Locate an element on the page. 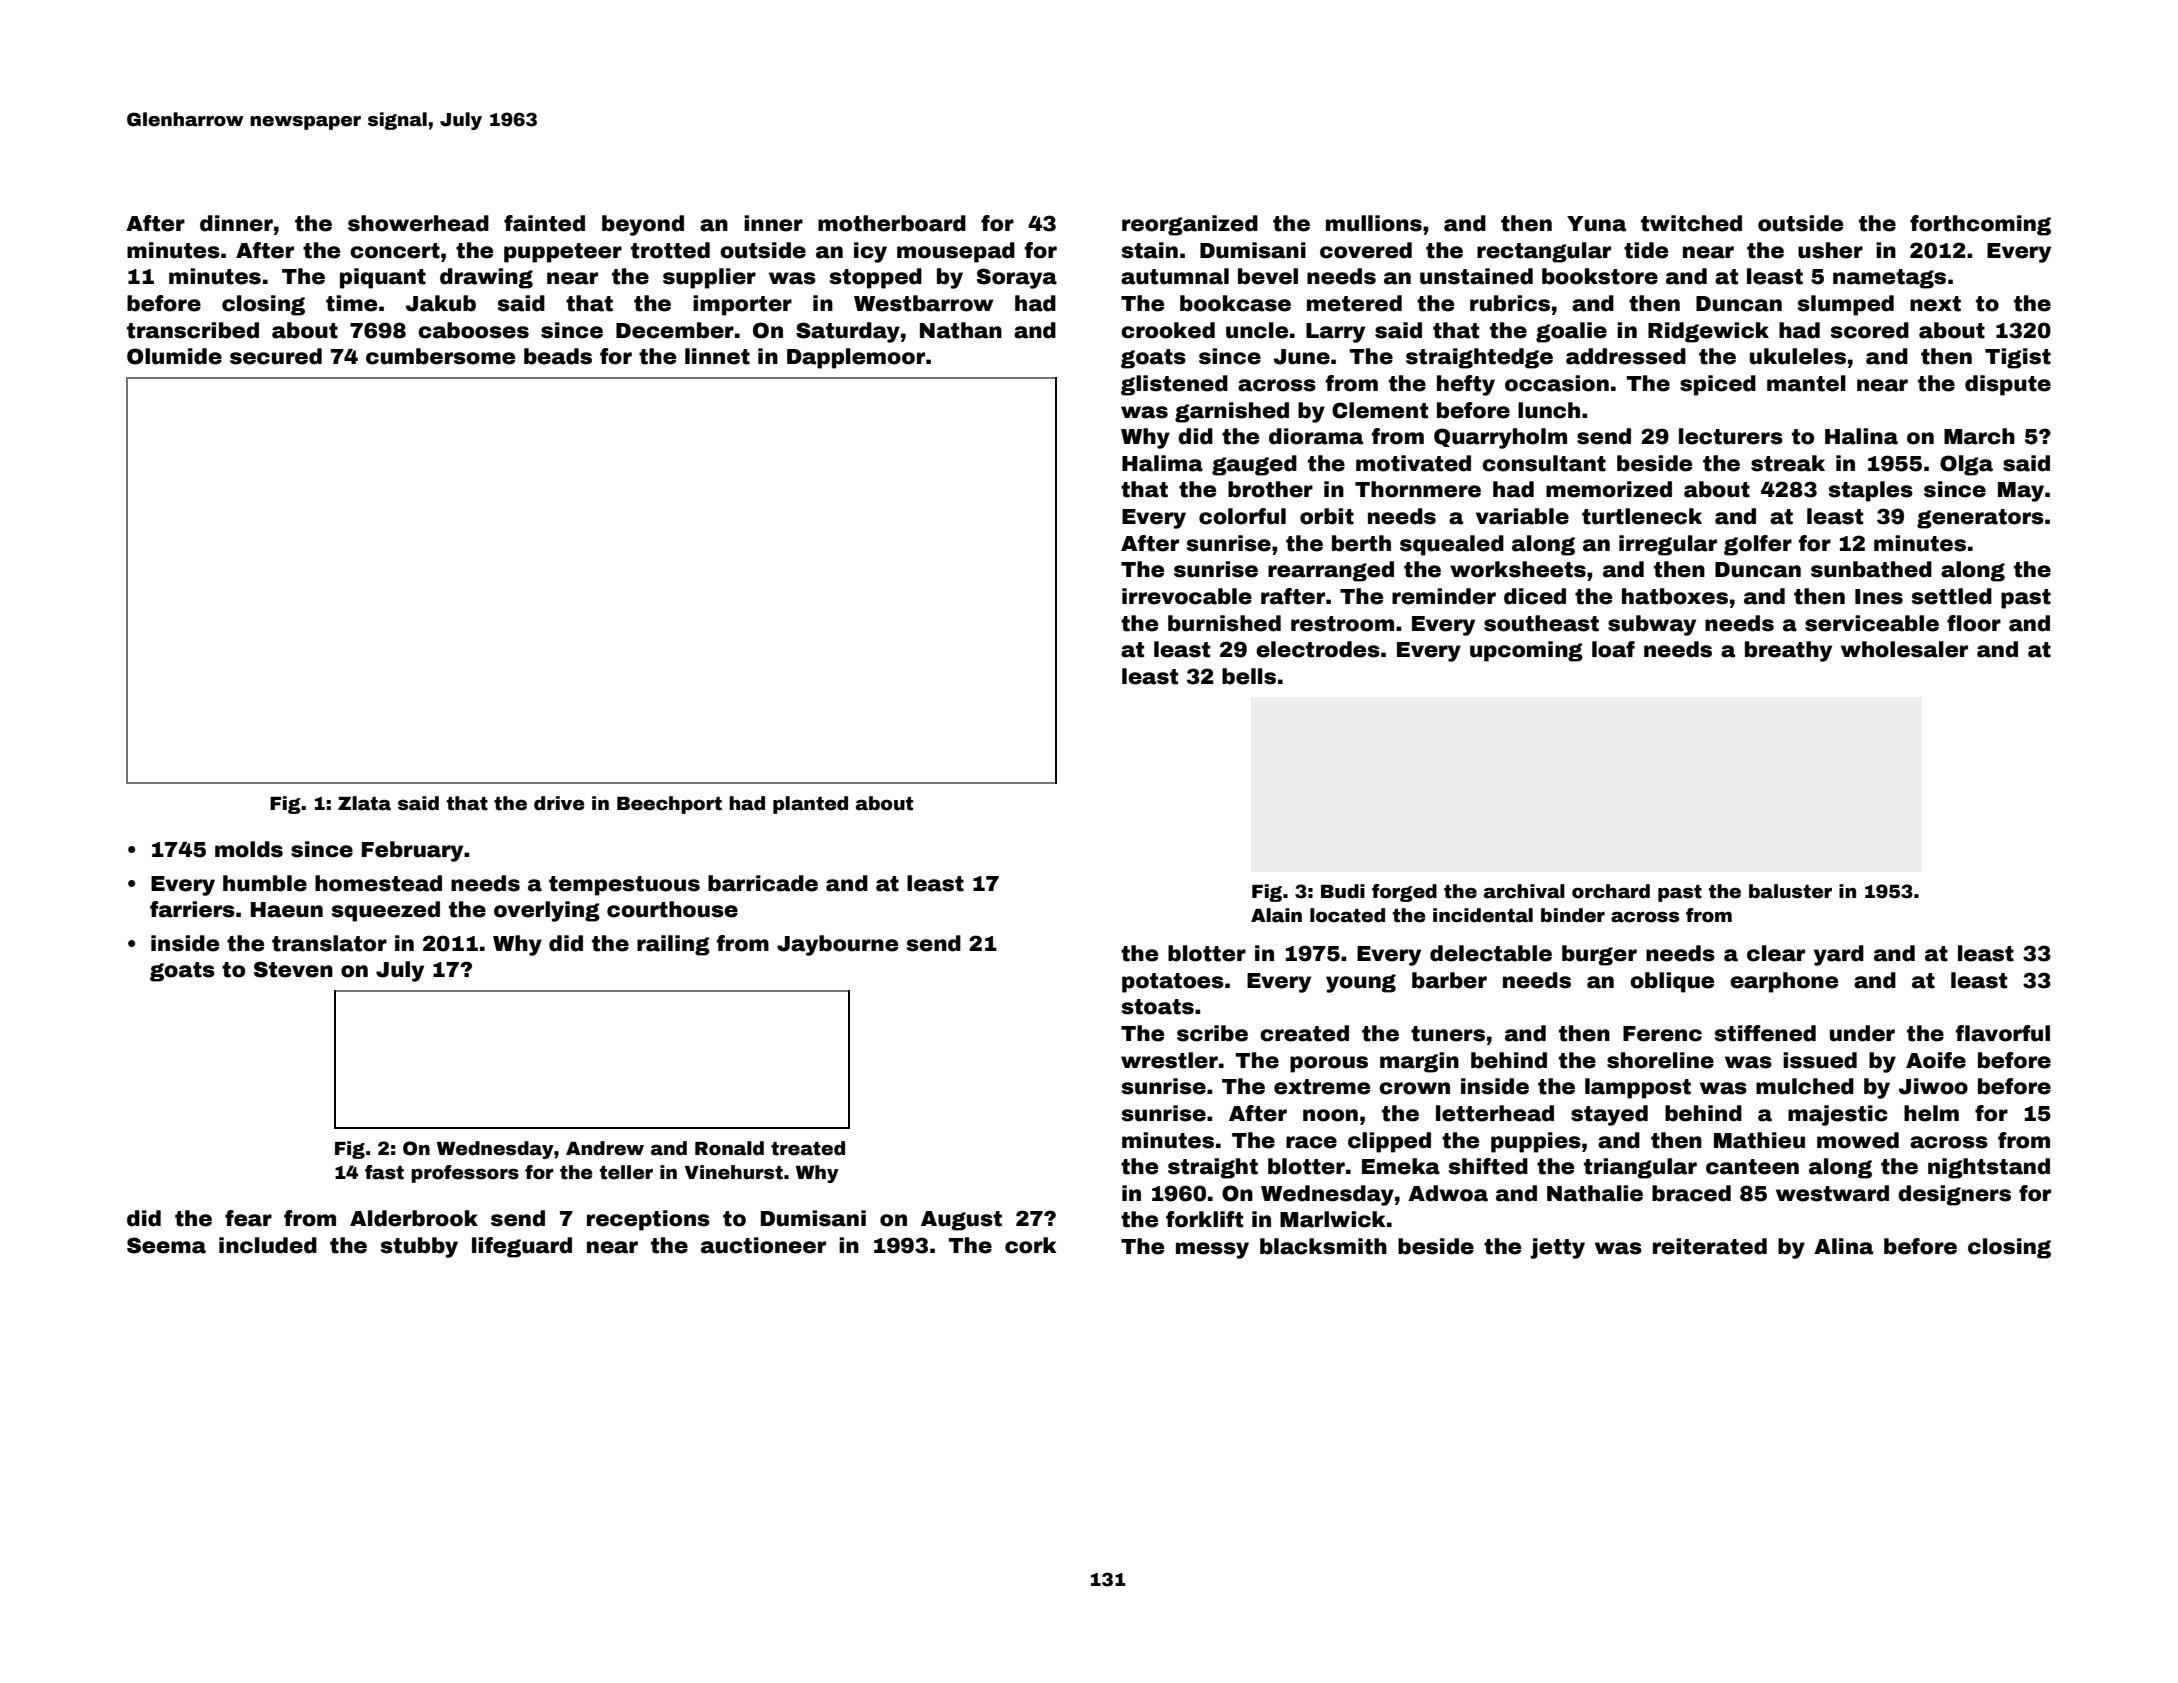 This page has height=1683, width=2178. wholesaler is located at coordinates (1904, 649).
